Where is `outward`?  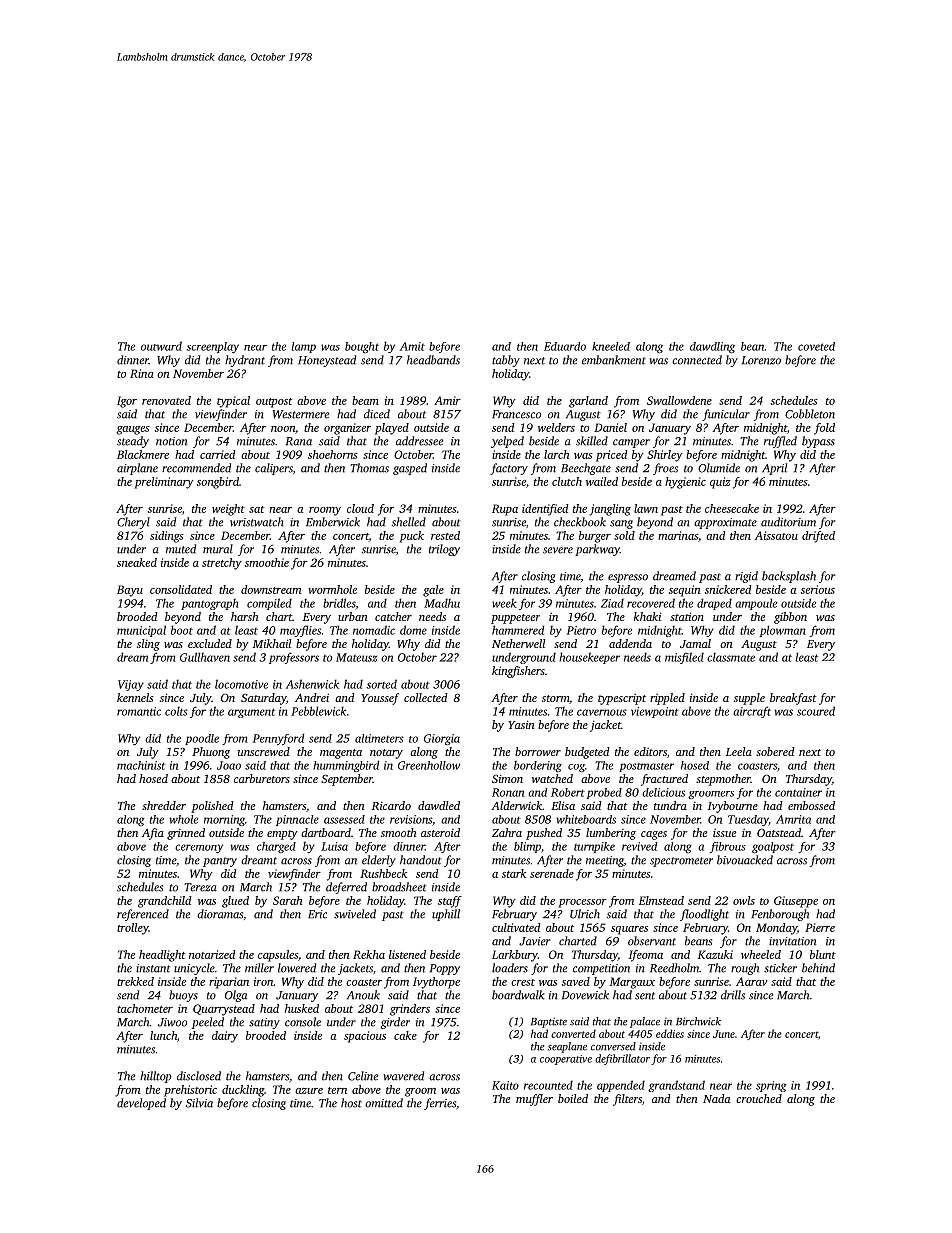
outward is located at coordinates (161, 346).
